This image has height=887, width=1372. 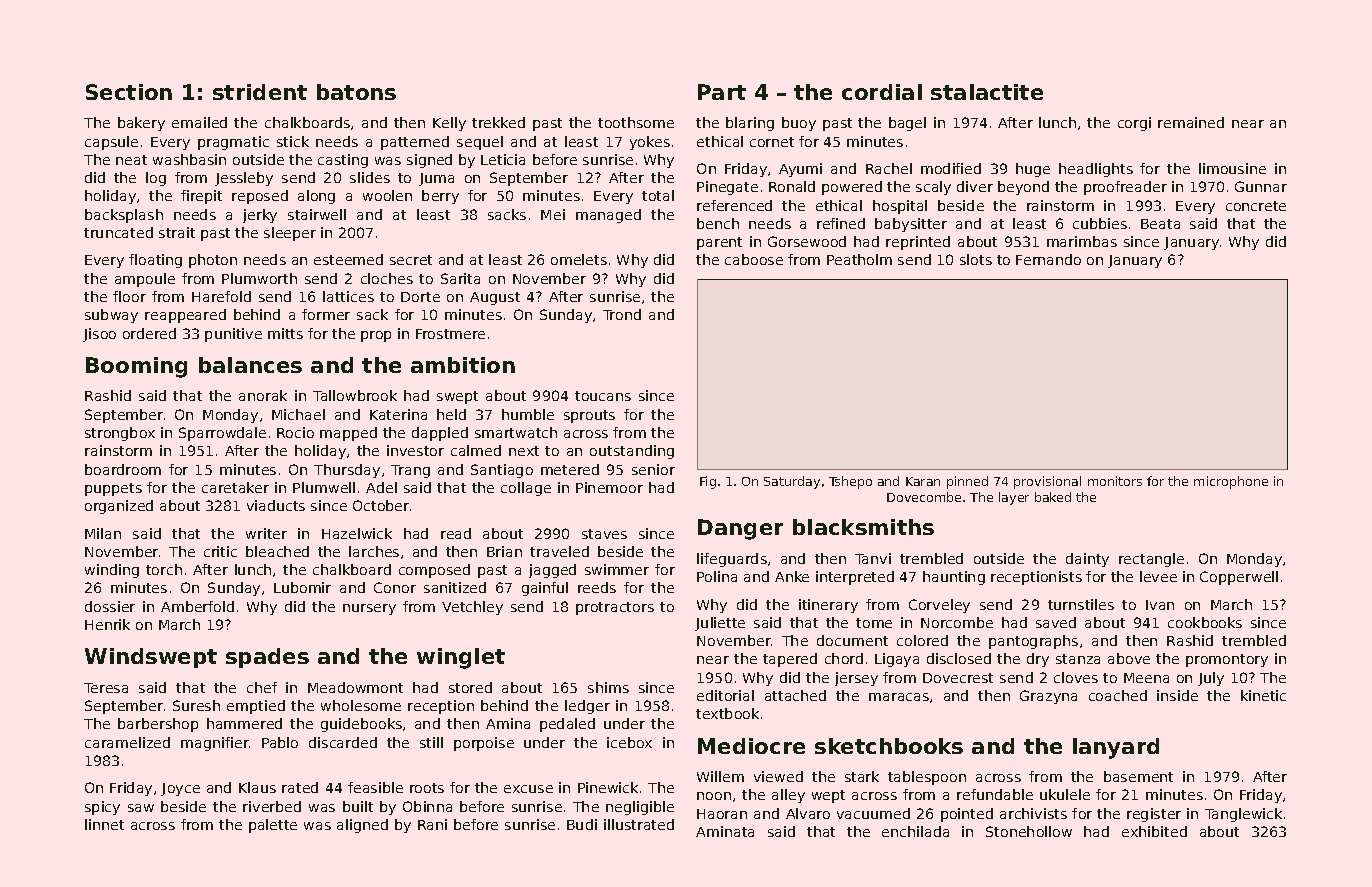 I want to click on huge, so click(x=1033, y=170).
